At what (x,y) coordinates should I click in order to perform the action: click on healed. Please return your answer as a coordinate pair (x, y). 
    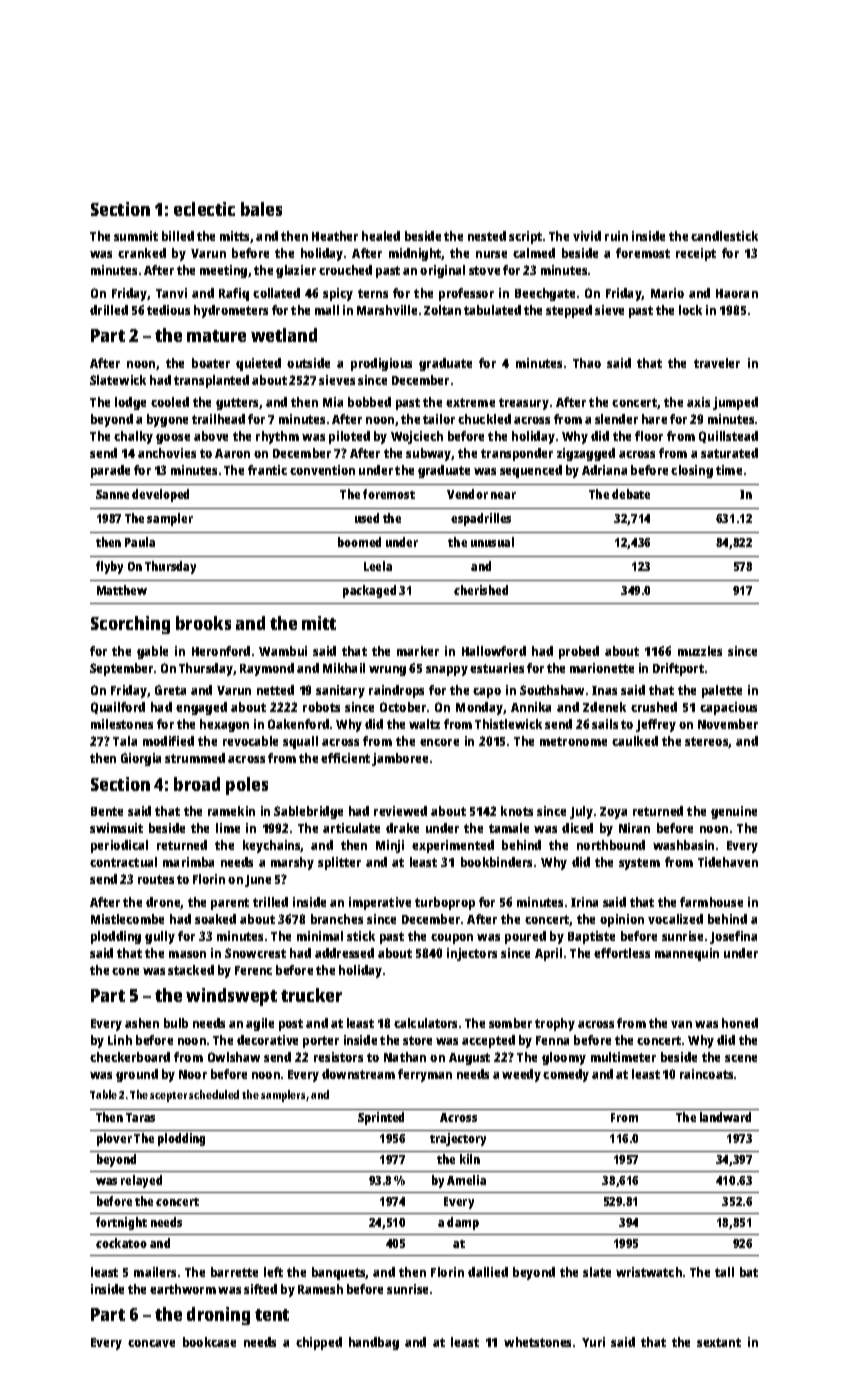
    Looking at the image, I should click on (381, 236).
